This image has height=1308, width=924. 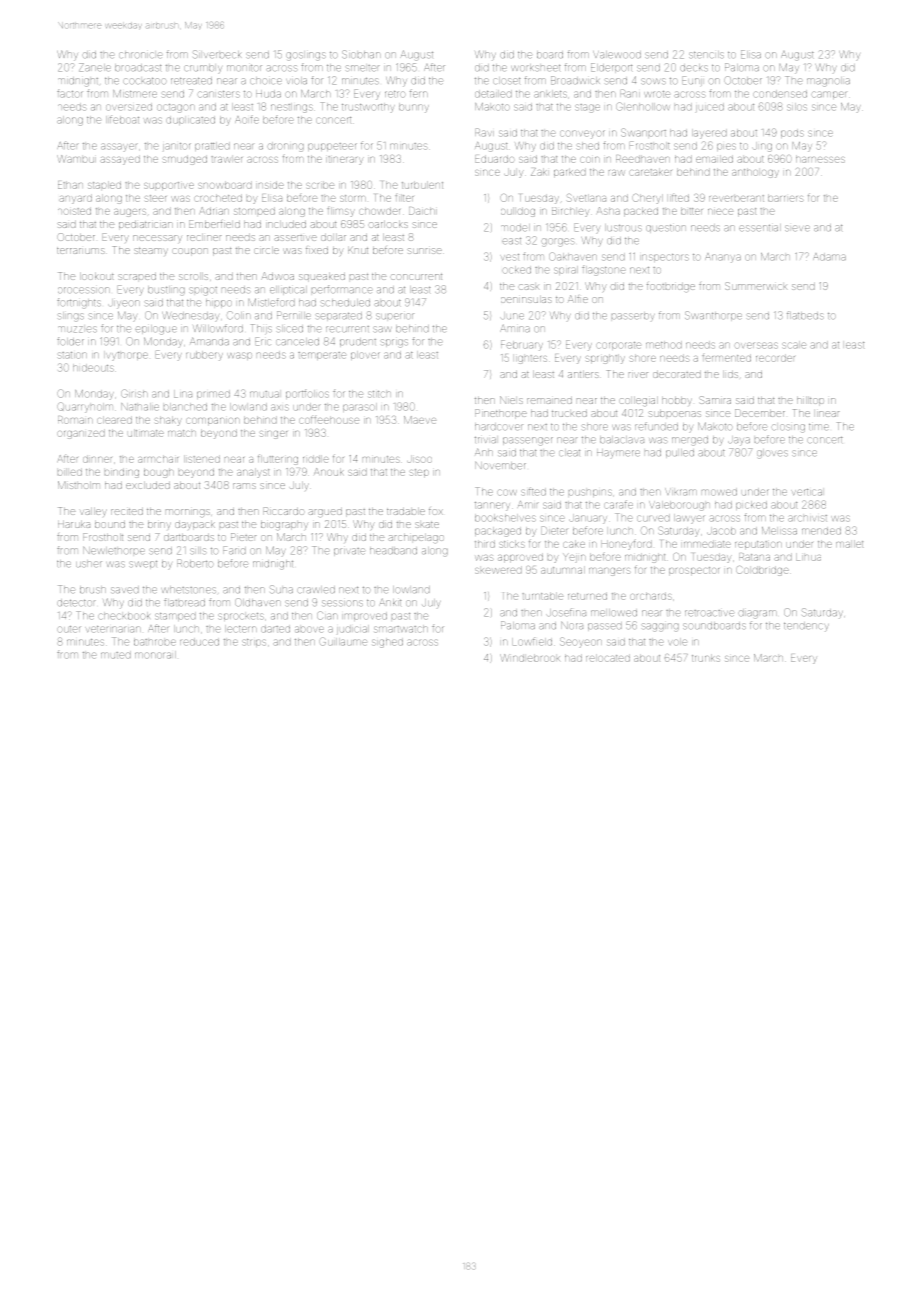 I want to click on passerby, so click(x=633, y=316).
